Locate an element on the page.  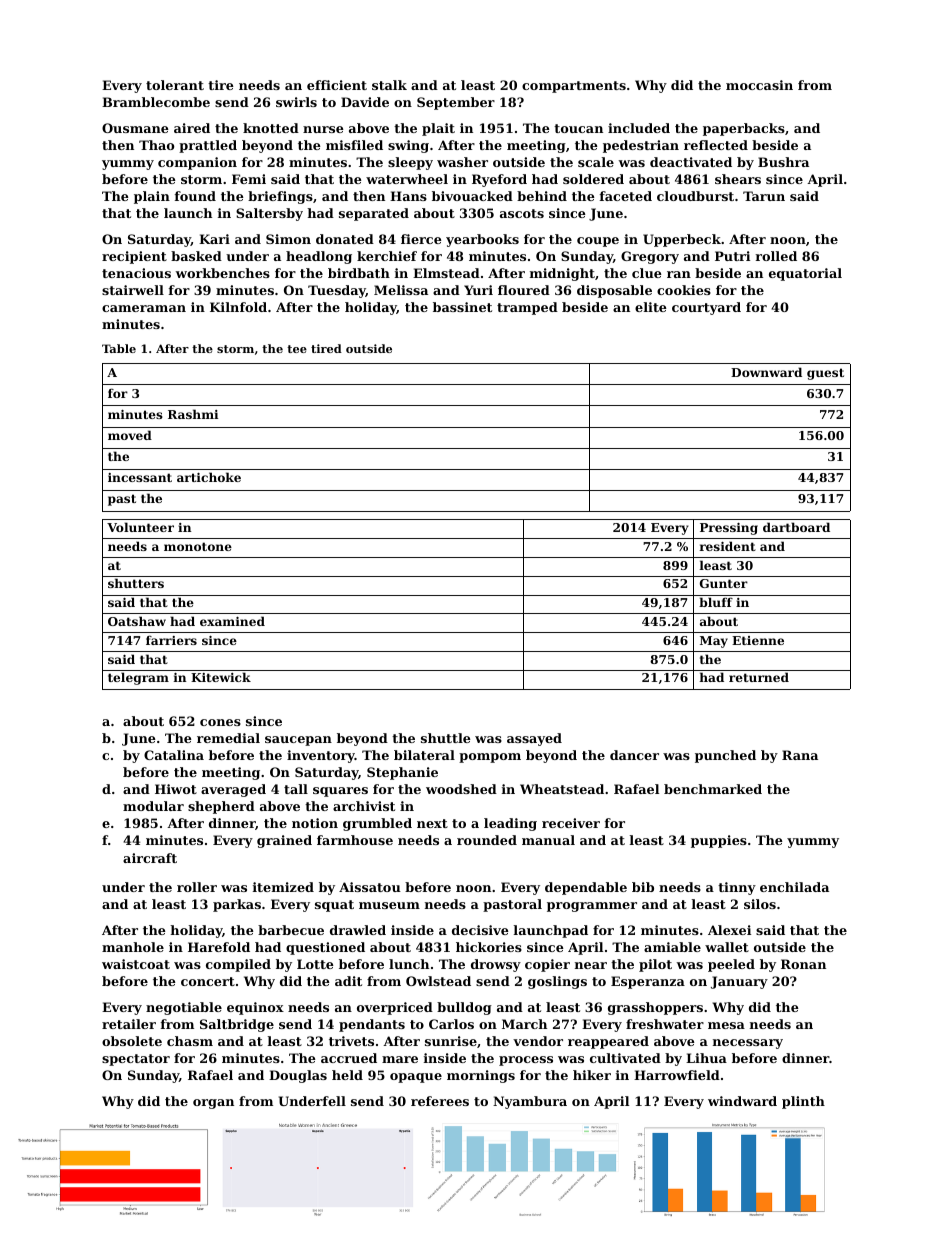
Nyambura is located at coordinates (530, 1102).
